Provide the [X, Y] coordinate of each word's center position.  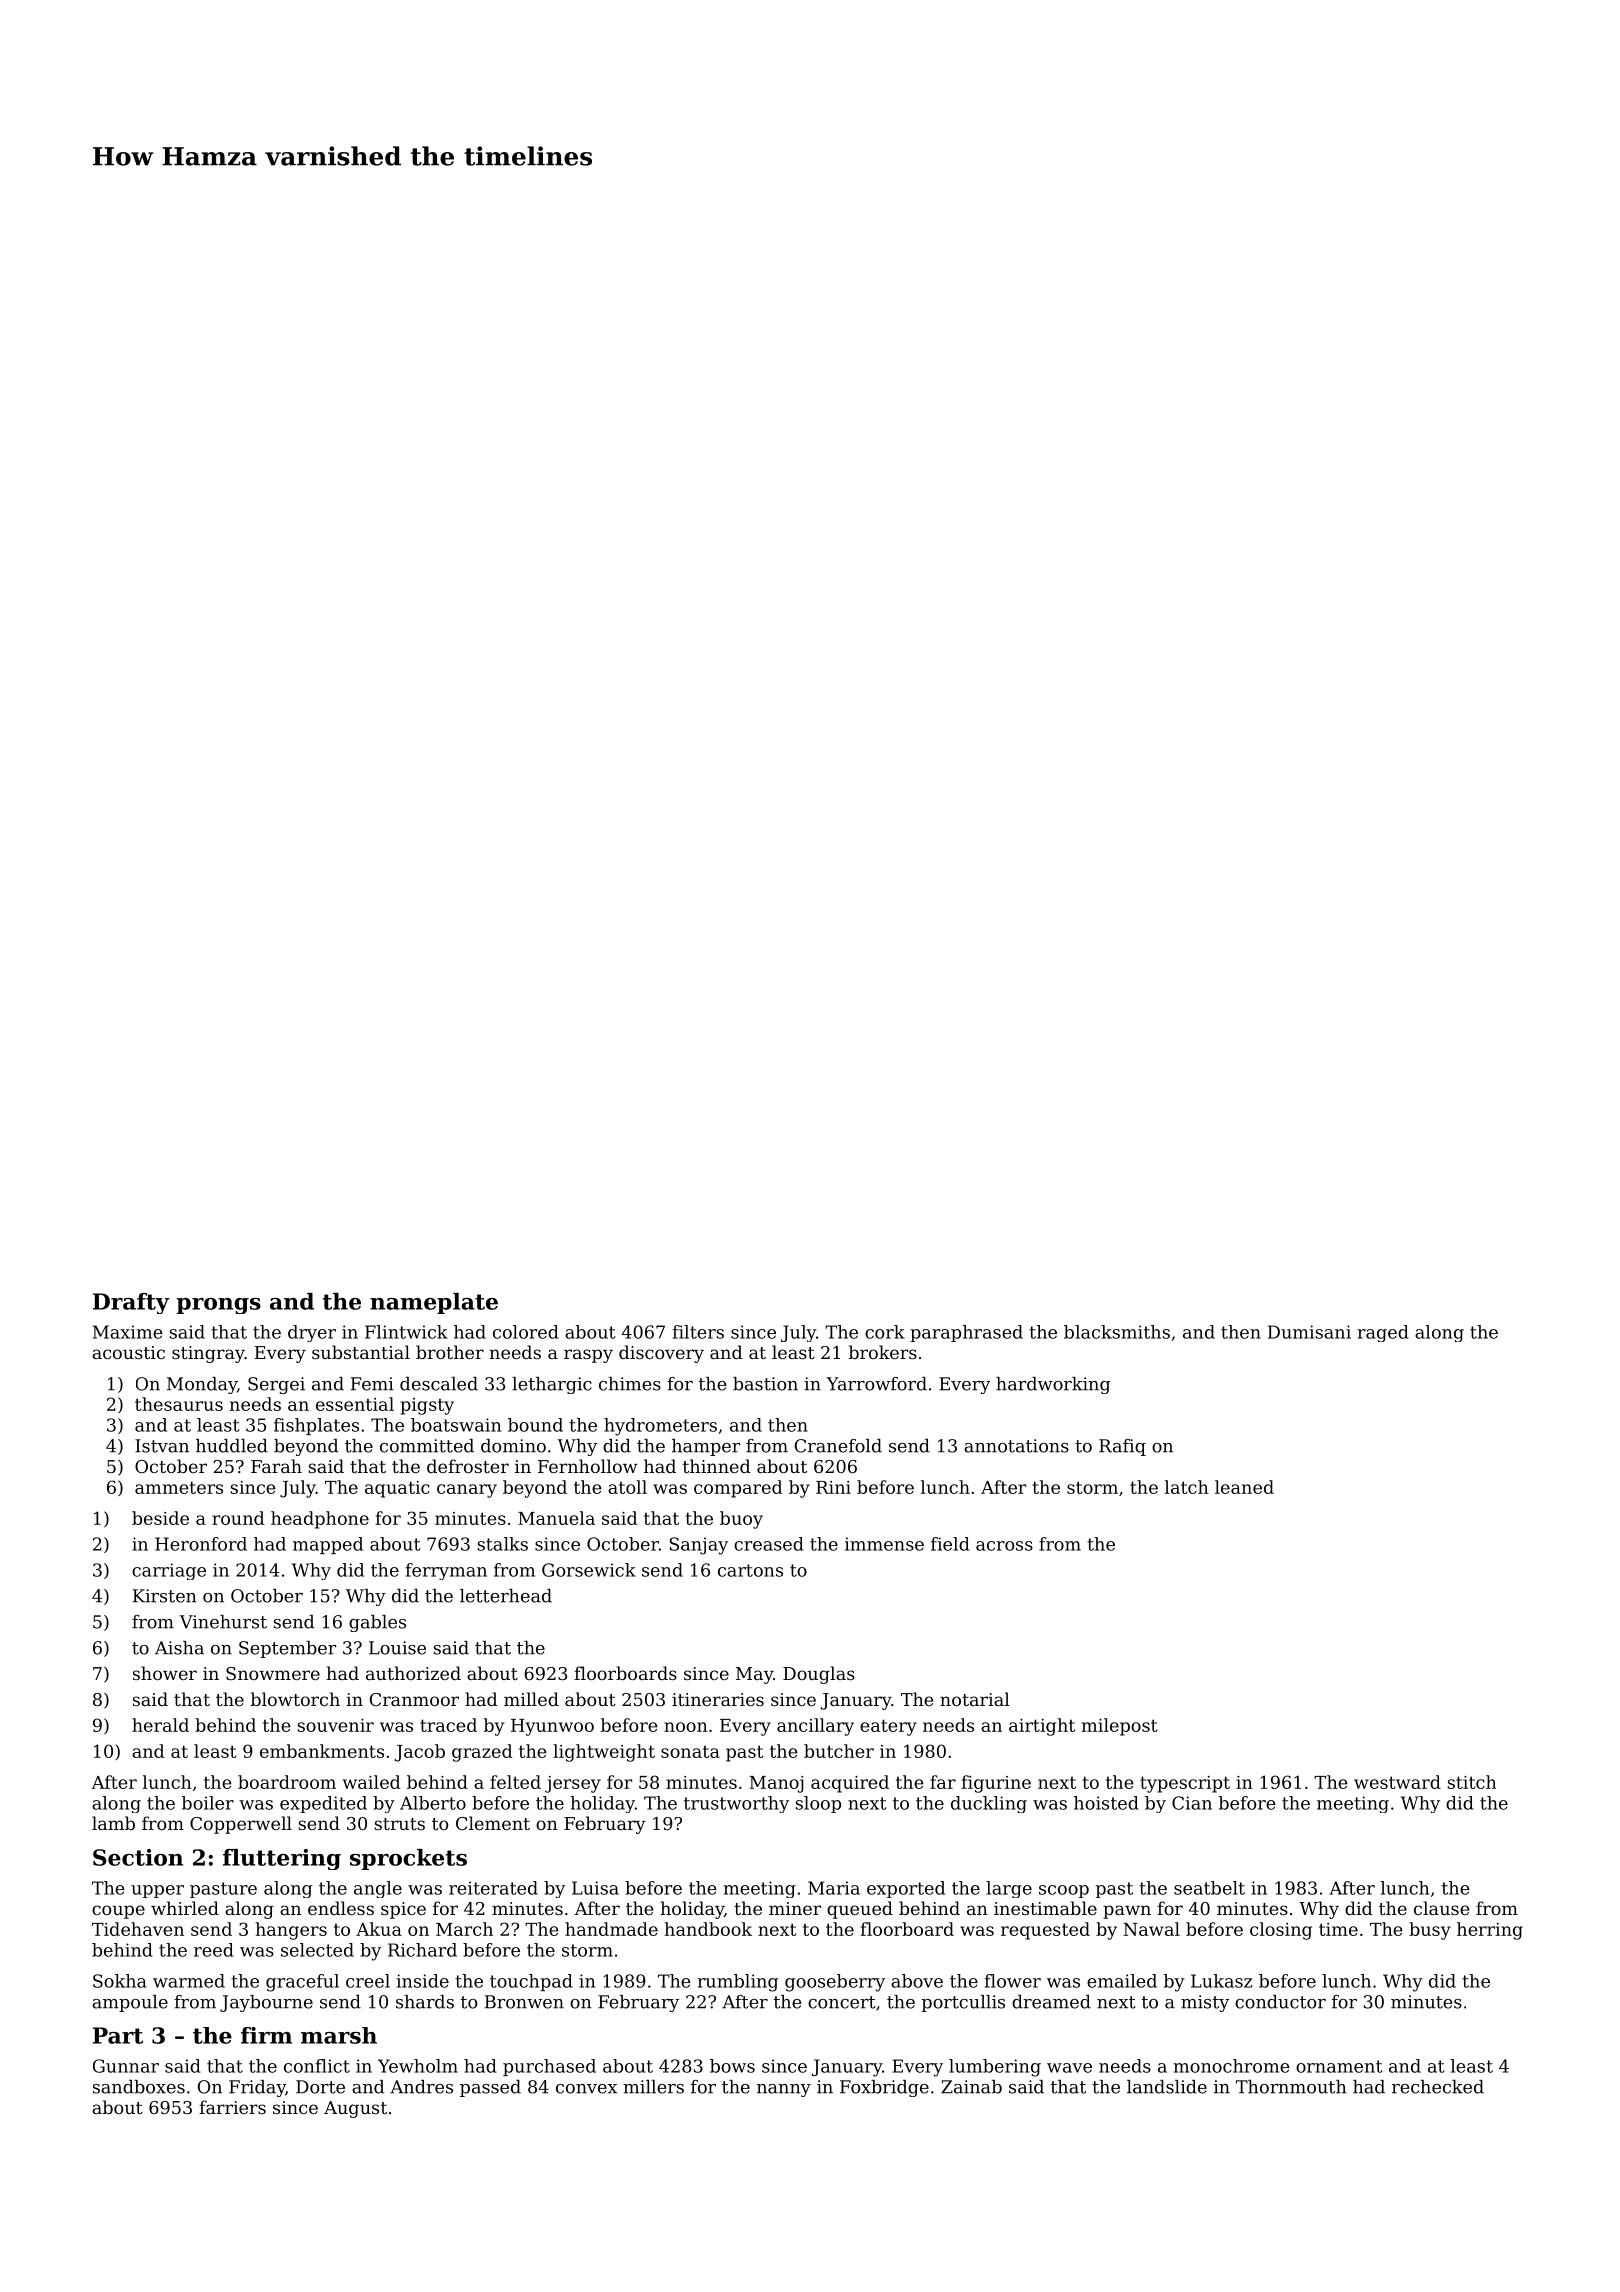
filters [698, 1332]
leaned [1244, 1487]
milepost [1120, 1727]
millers [653, 2087]
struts [399, 1824]
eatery [888, 1727]
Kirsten [165, 1596]
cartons [750, 1570]
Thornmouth [1291, 2087]
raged [1383, 1333]
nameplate [434, 1303]
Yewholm [418, 2066]
